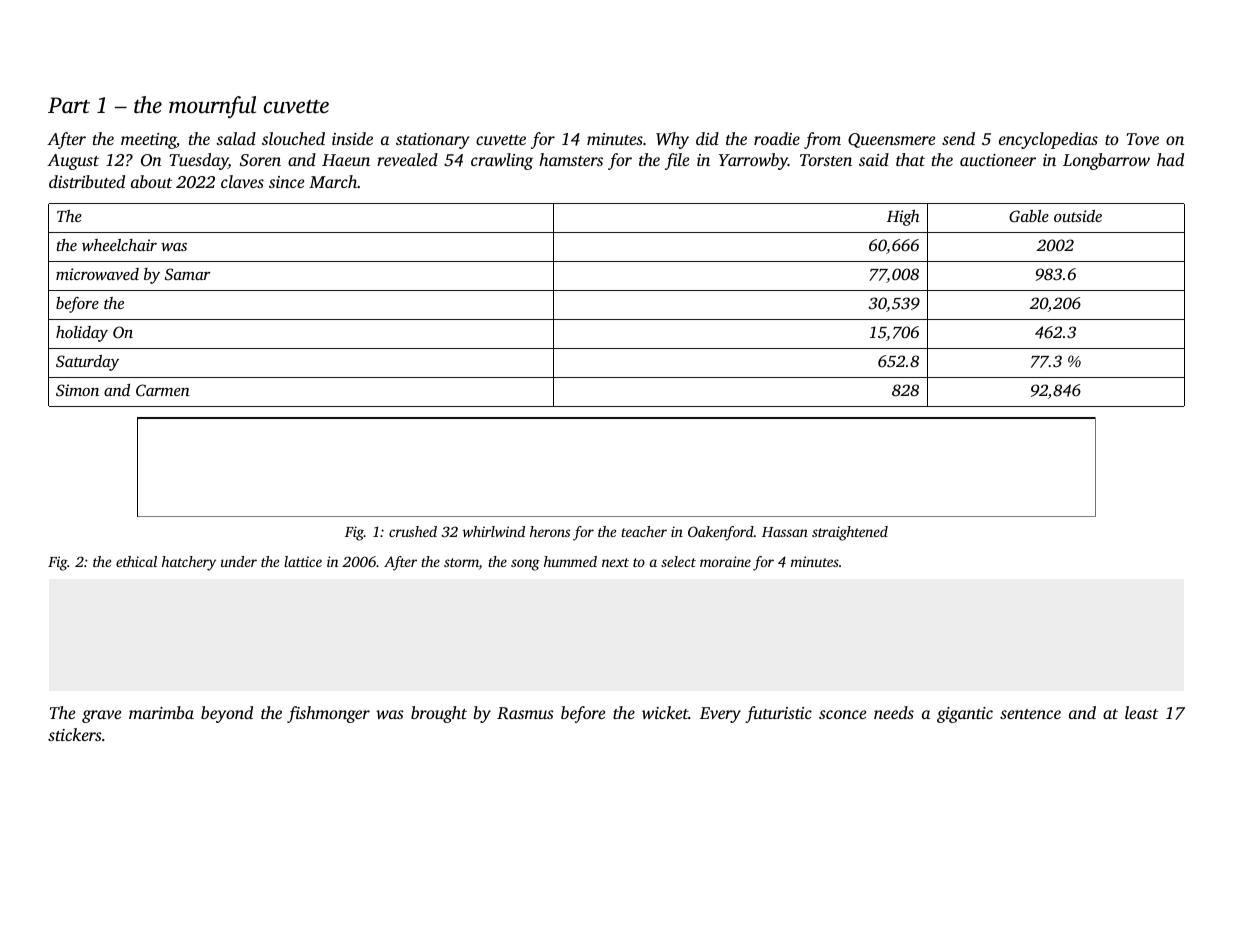 The height and width of the page is (952, 1233). What do you see at coordinates (189, 563) in the page?
I see `hatchery` at bounding box center [189, 563].
